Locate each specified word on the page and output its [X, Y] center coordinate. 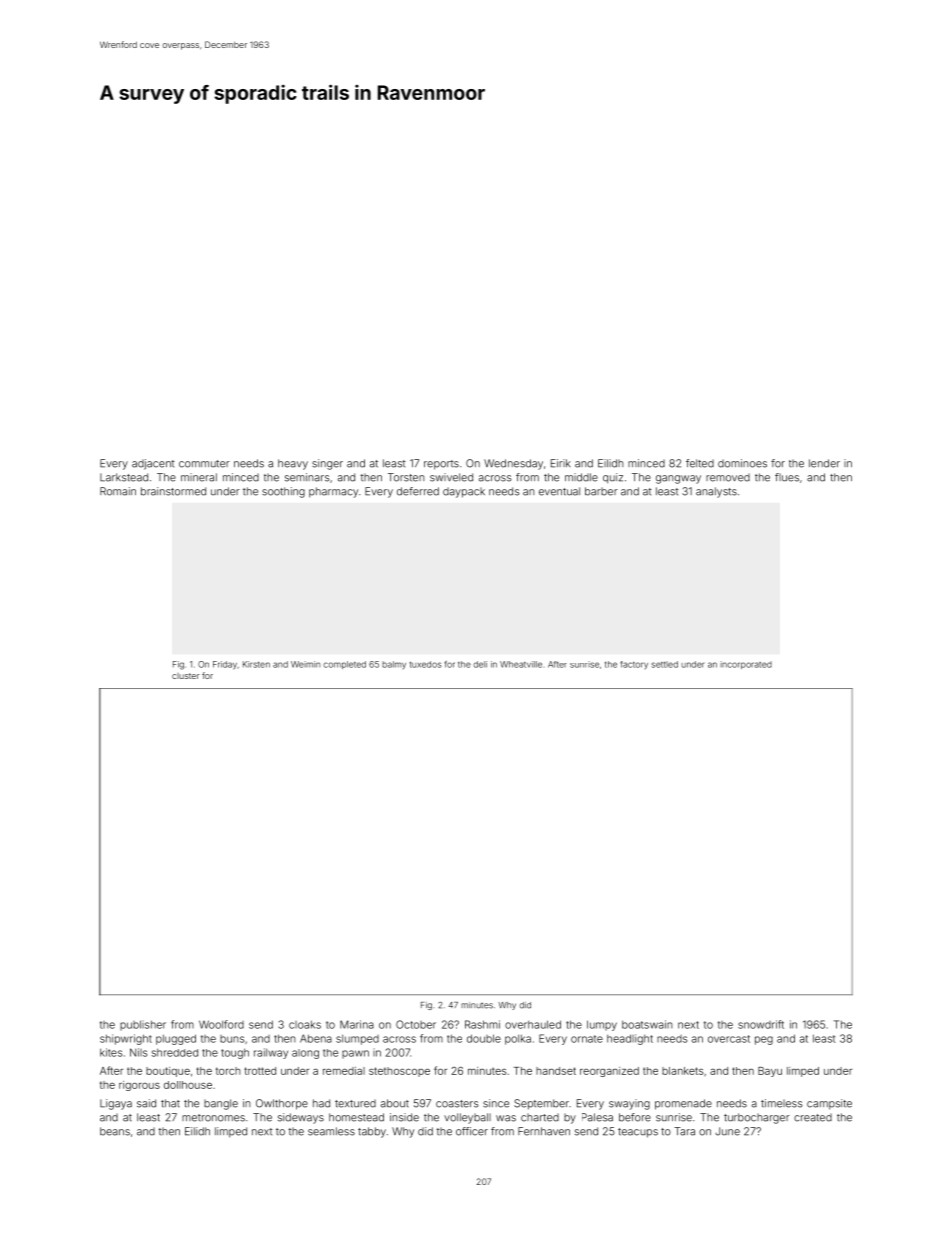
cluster [186, 676]
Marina [357, 1024]
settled [664, 664]
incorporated [746, 665]
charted [540, 1117]
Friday [225, 665]
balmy [394, 665]
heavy [293, 464]
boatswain [647, 1024]
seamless [331, 1131]
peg [764, 1040]
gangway [678, 479]
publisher [143, 1025]
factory [634, 665]
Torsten [406, 477]
